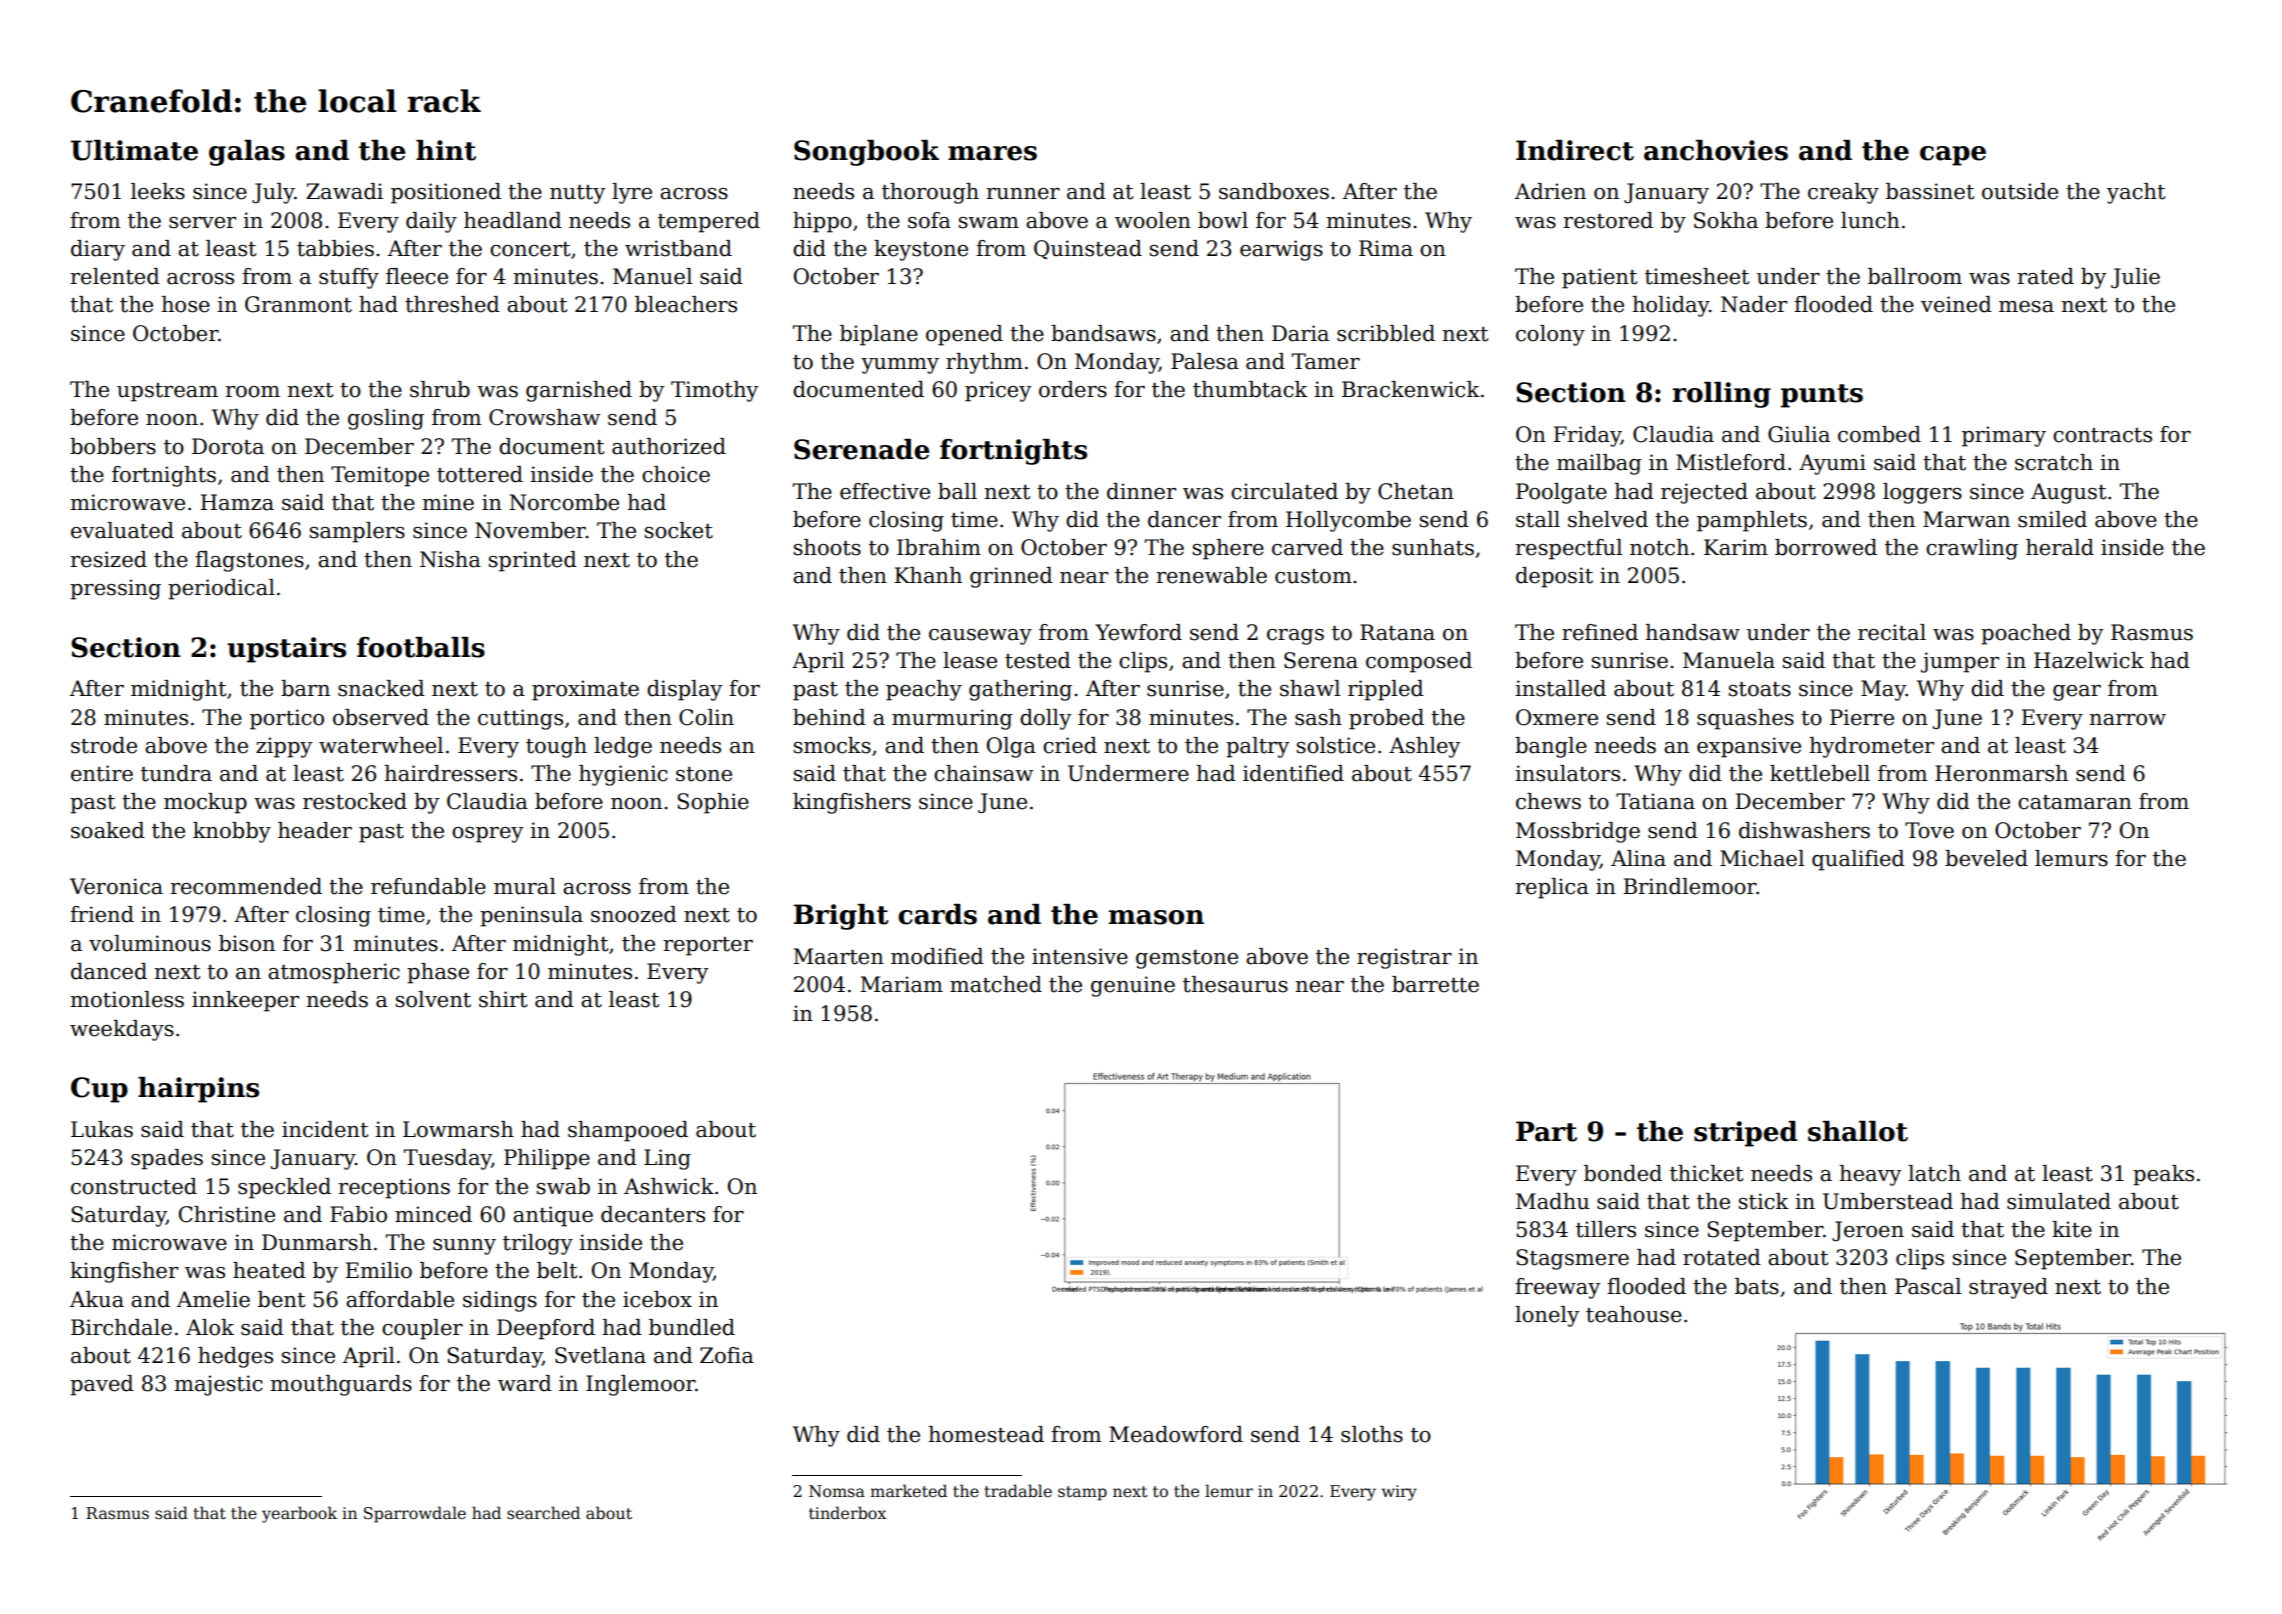 The width and height of the screenshot is (2282, 1614). Describe the element at coordinates (989, 223) in the screenshot. I see `swam` at that location.
